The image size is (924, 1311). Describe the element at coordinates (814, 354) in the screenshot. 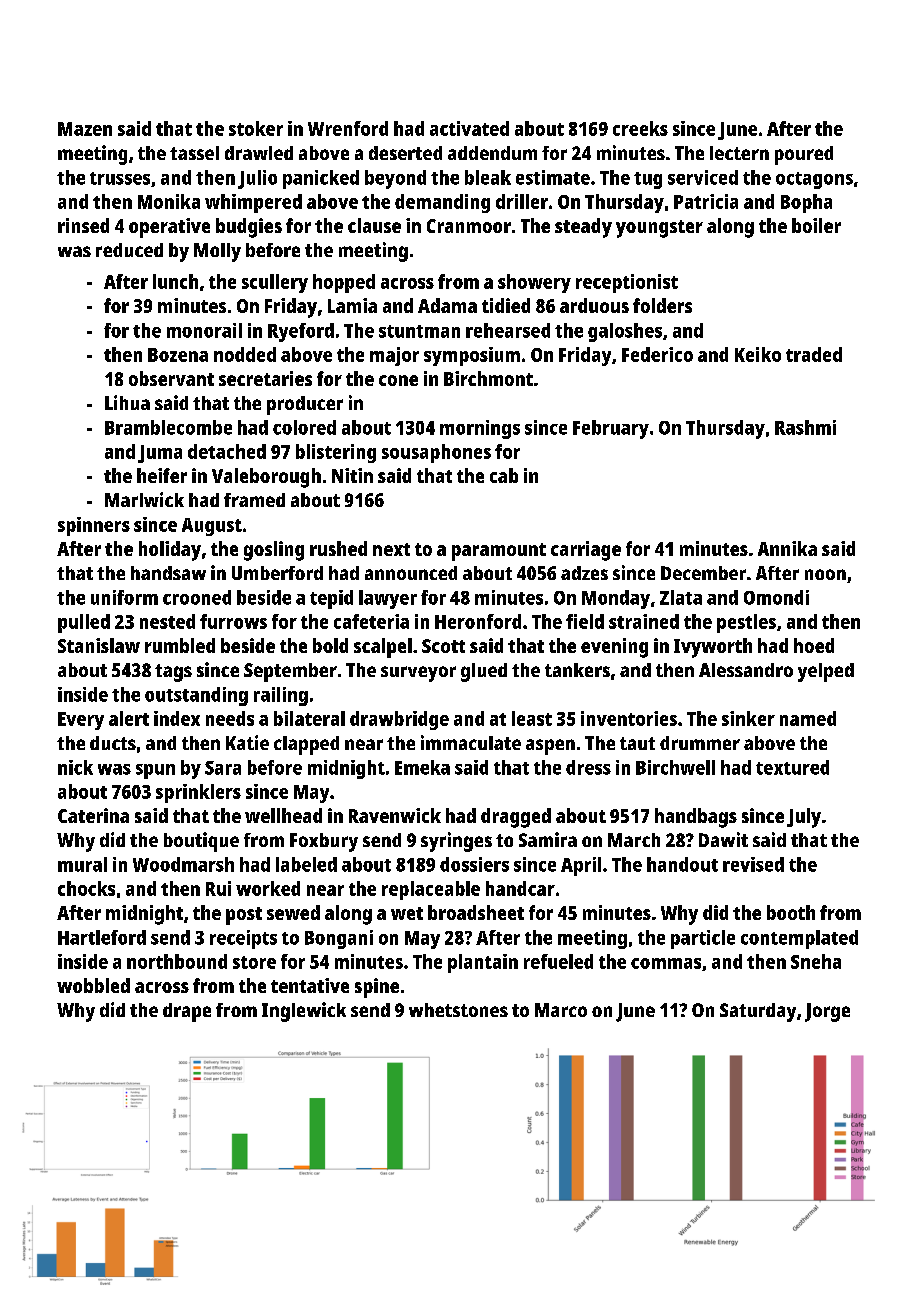

I see `traded` at that location.
